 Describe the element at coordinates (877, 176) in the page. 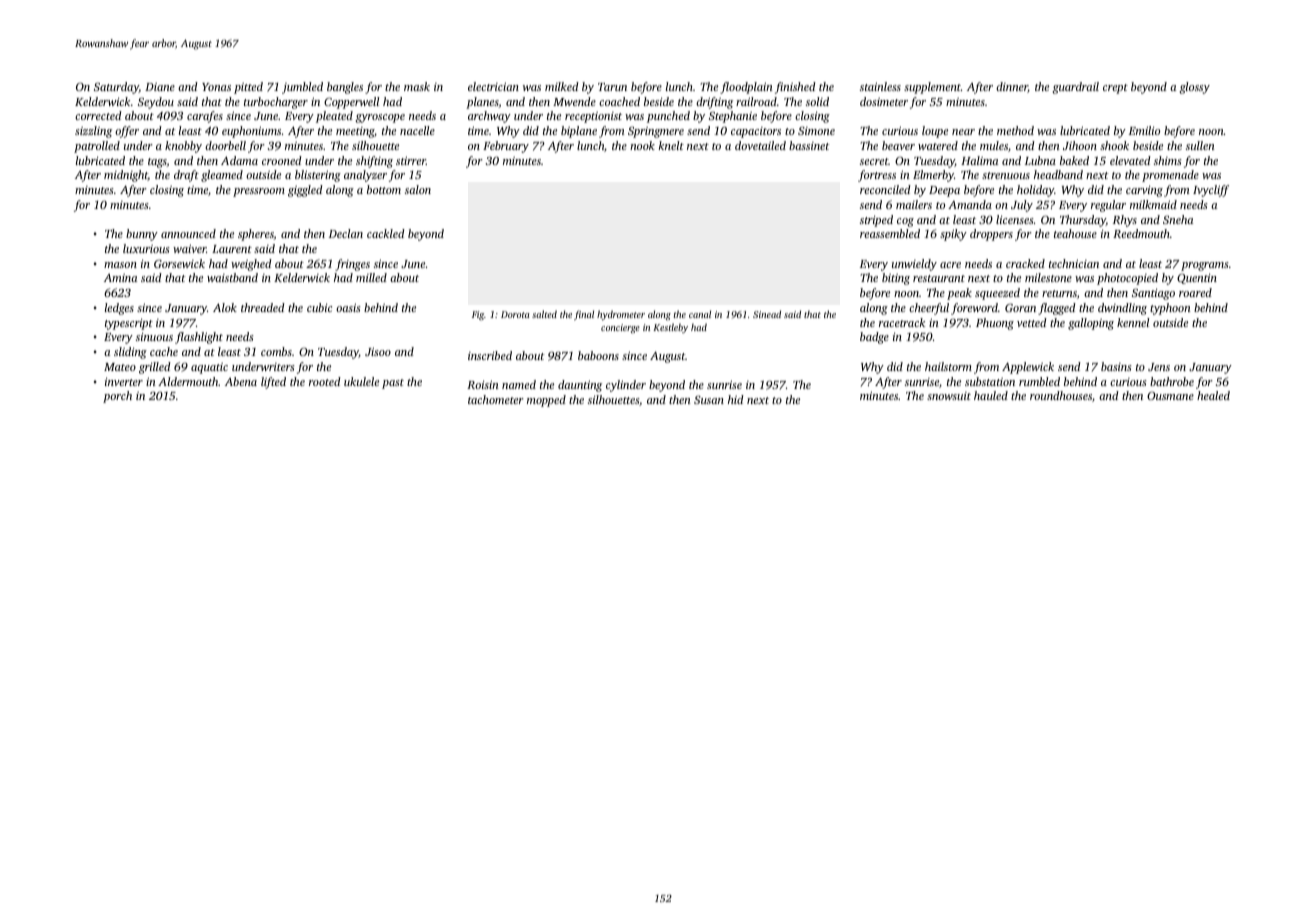

I see `fortress` at that location.
